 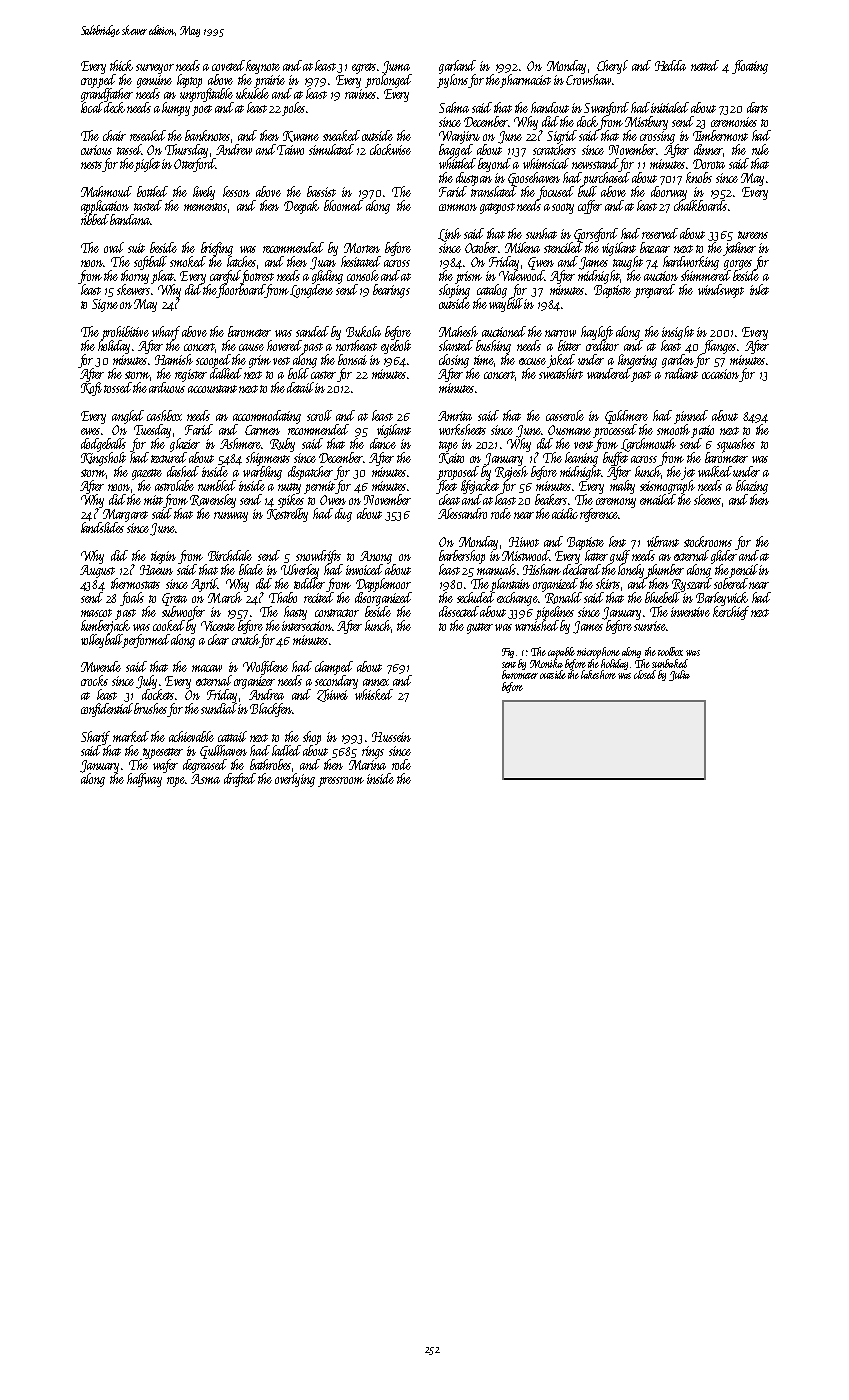 I want to click on doorway, so click(x=669, y=193).
